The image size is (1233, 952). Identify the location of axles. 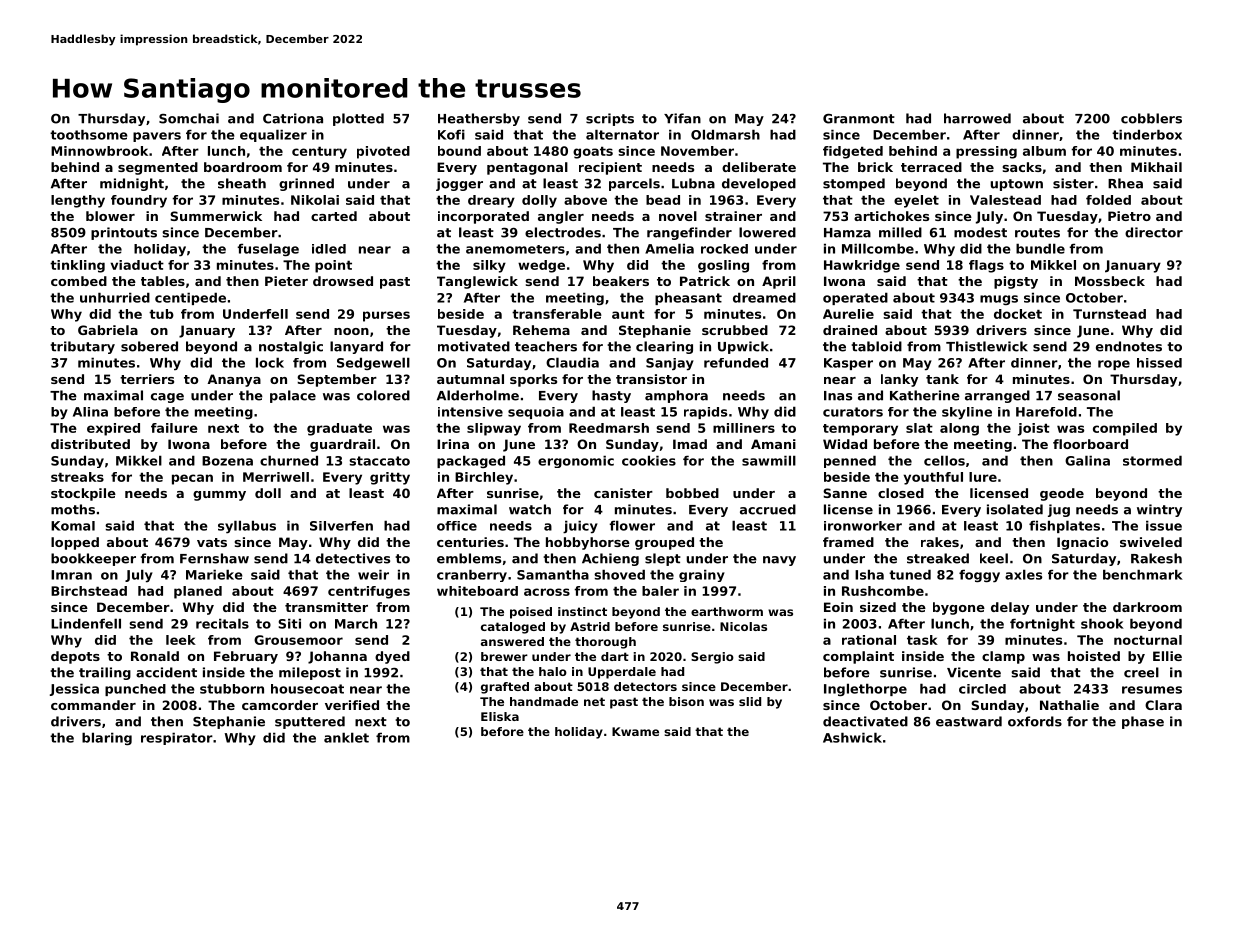
(1023, 574).
